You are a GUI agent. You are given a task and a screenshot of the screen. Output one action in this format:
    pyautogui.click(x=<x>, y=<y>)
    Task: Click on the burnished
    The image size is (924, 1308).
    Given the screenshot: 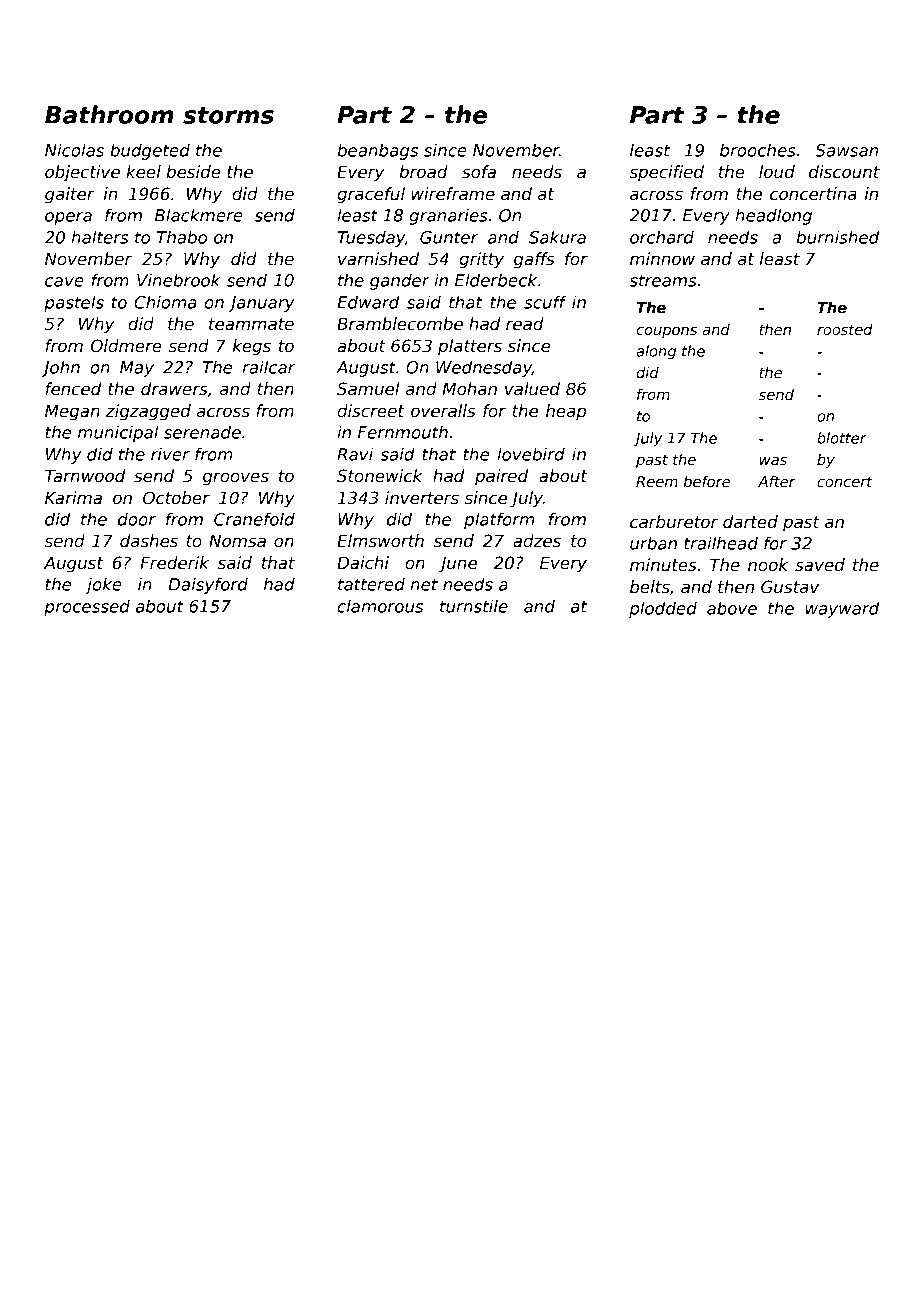 What is the action you would take?
    pyautogui.click(x=838, y=237)
